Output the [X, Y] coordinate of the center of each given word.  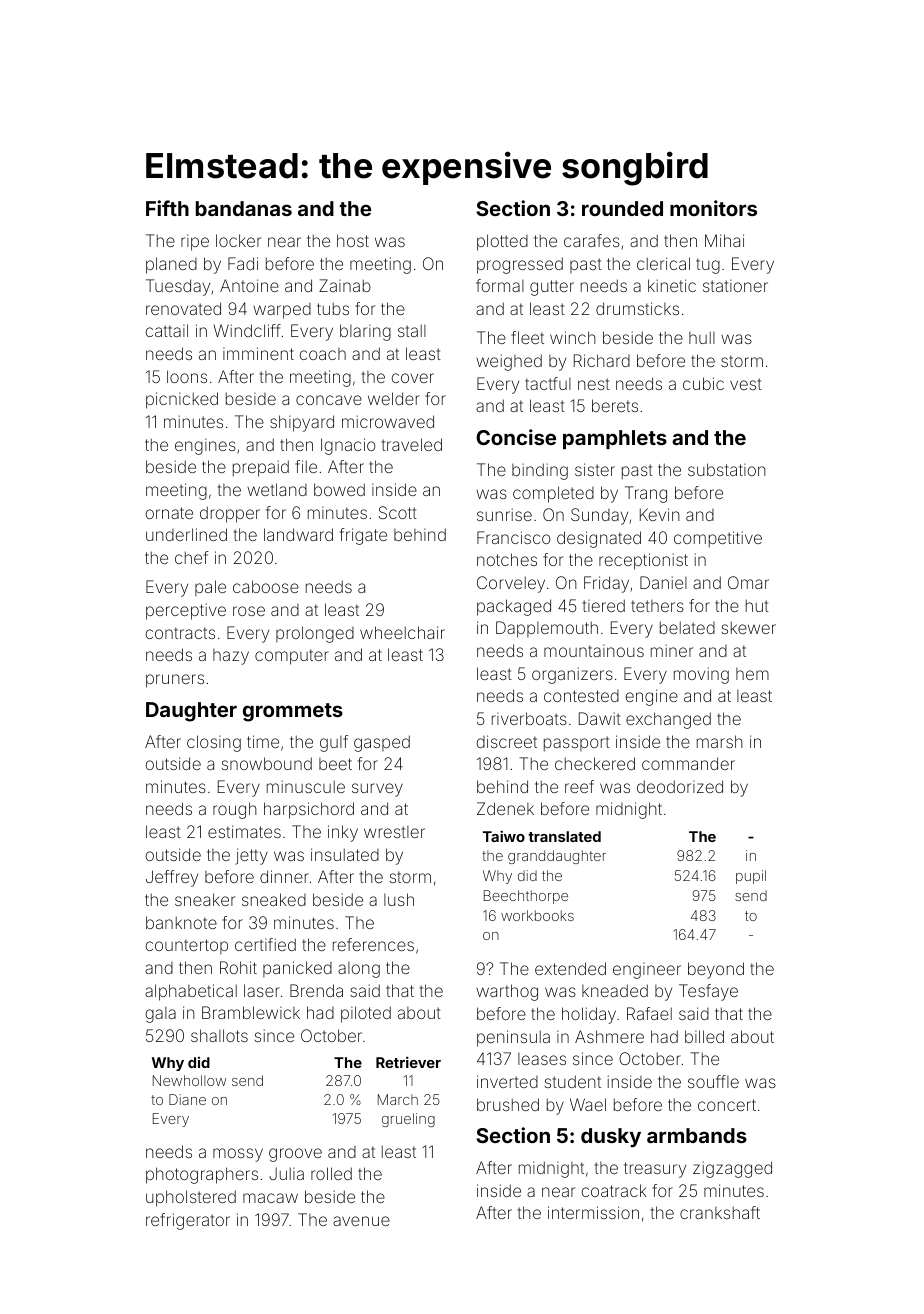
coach [323, 354]
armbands [697, 1135]
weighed [509, 362]
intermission [593, 1212]
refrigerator [188, 1221]
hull [702, 337]
